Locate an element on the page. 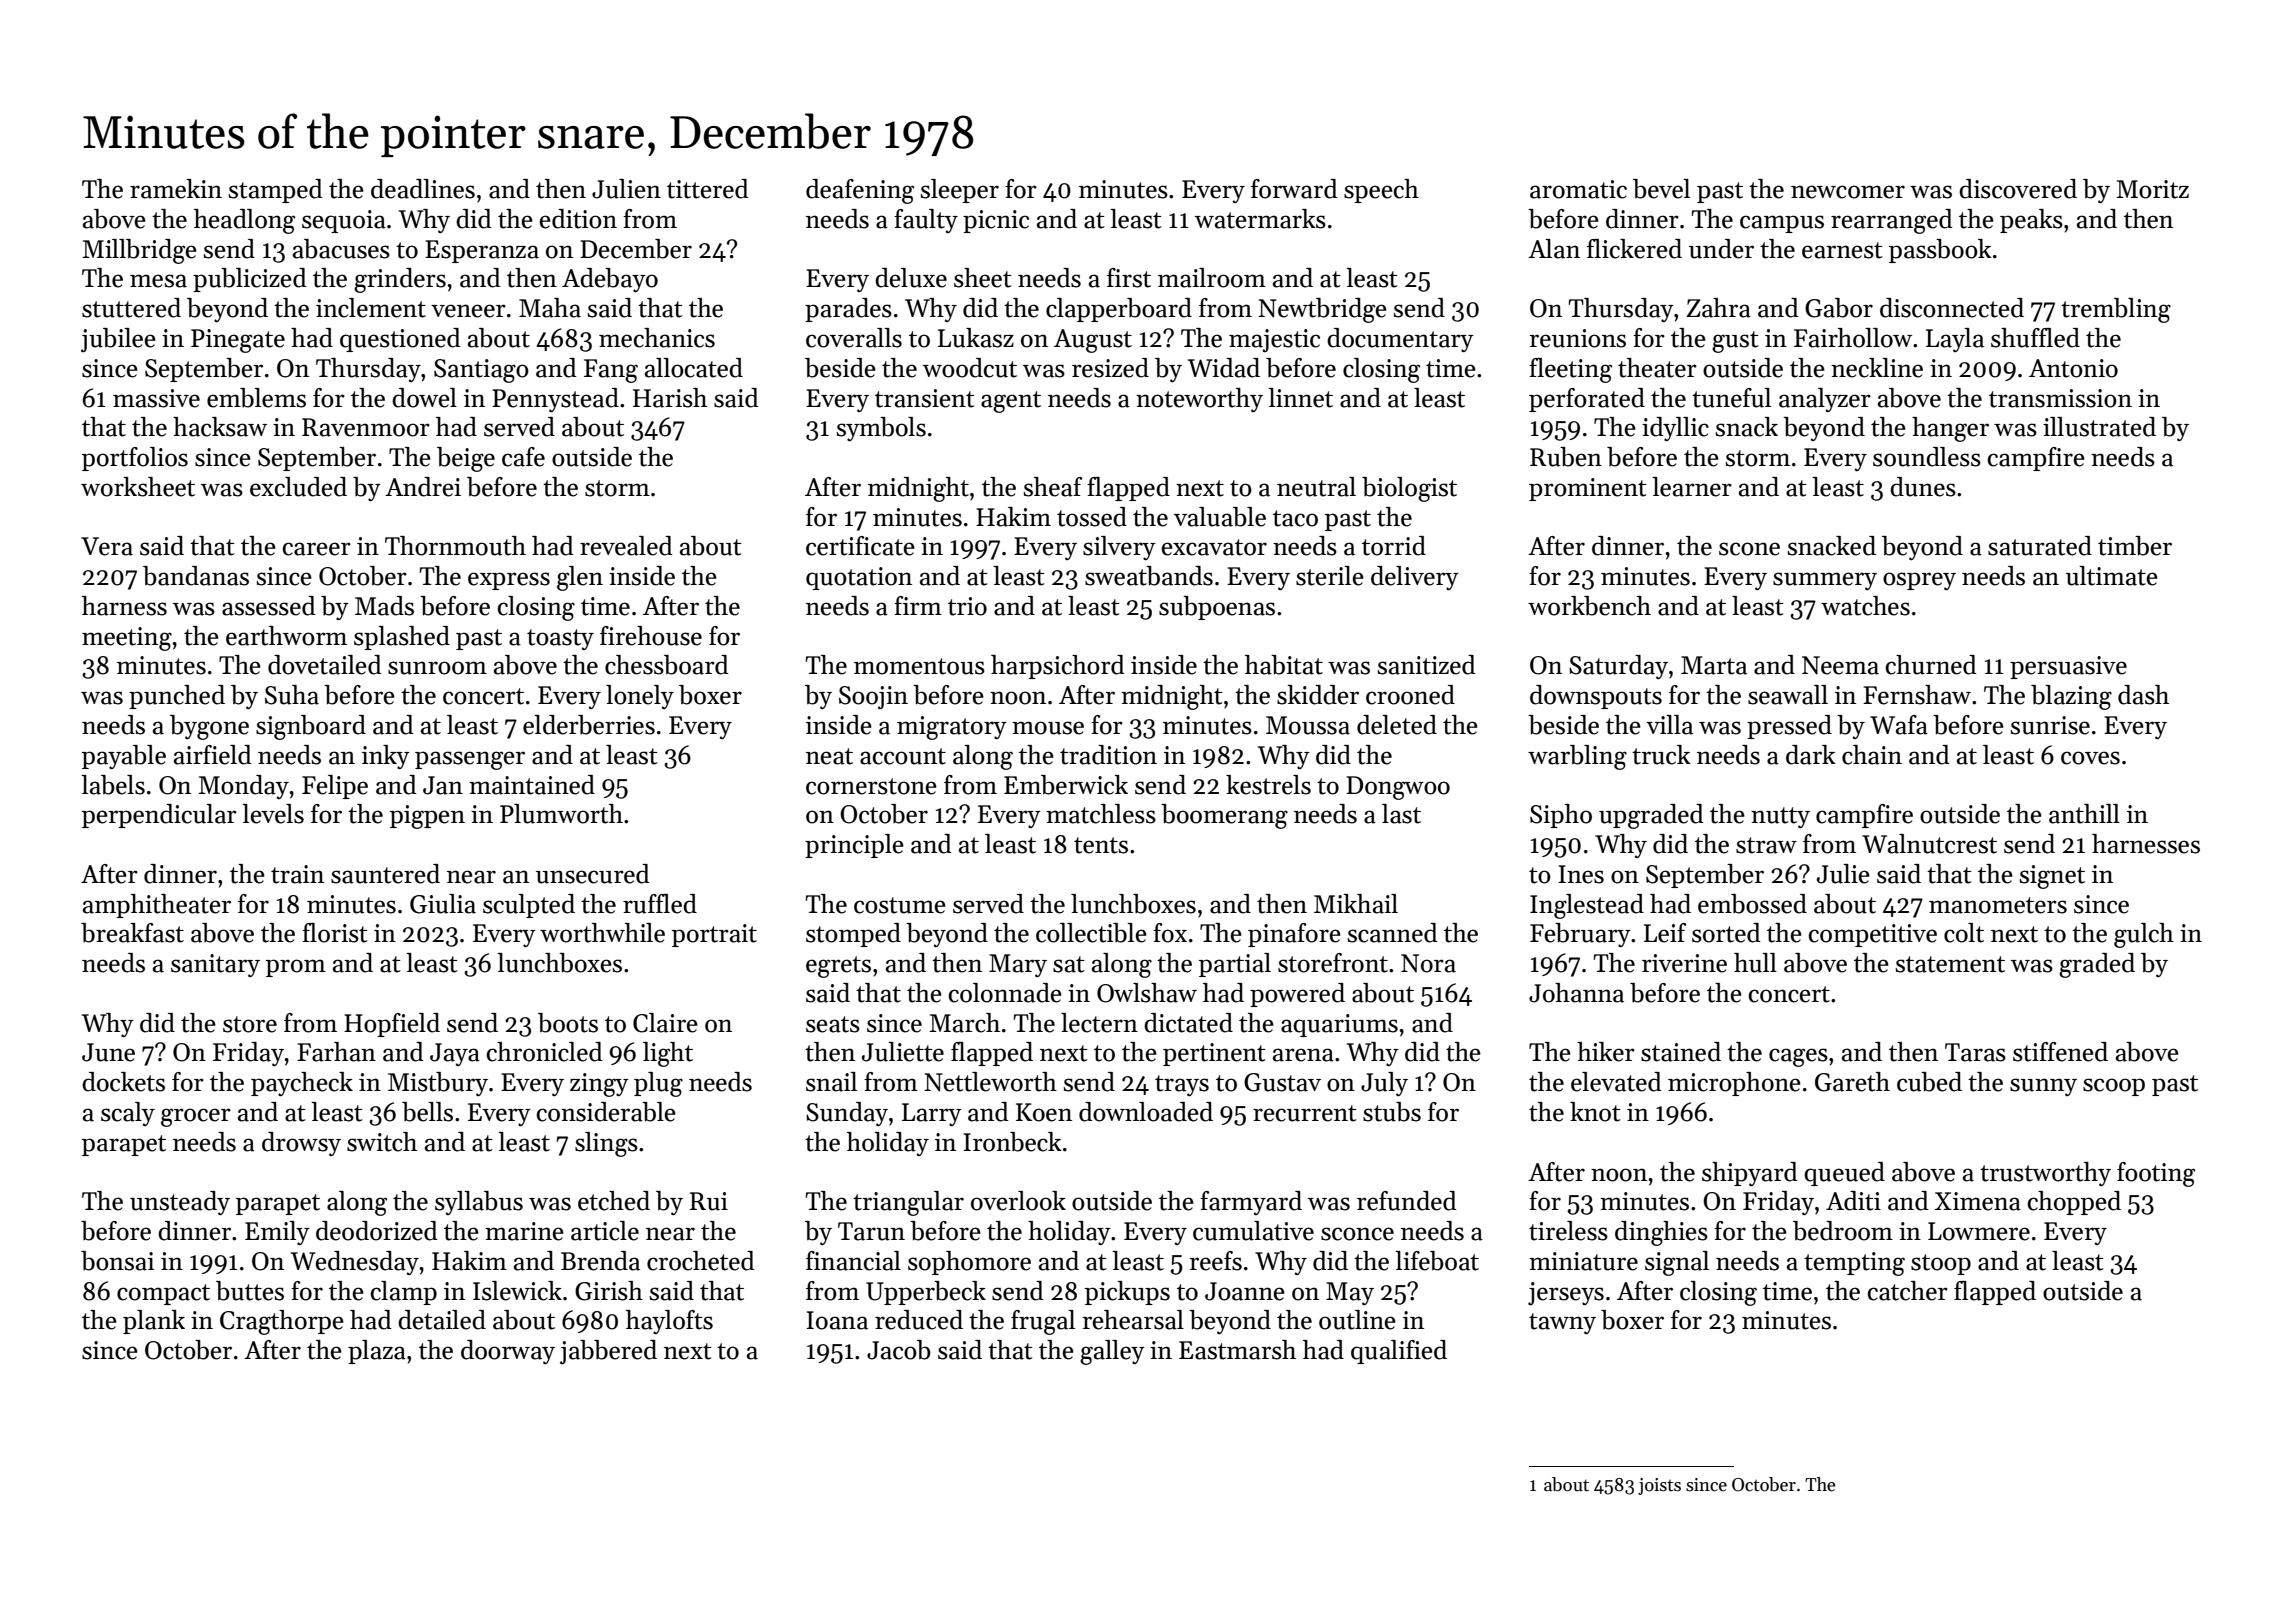 Image resolution: width=2290 pixels, height=1620 pixels. neutral is located at coordinates (1316, 487).
